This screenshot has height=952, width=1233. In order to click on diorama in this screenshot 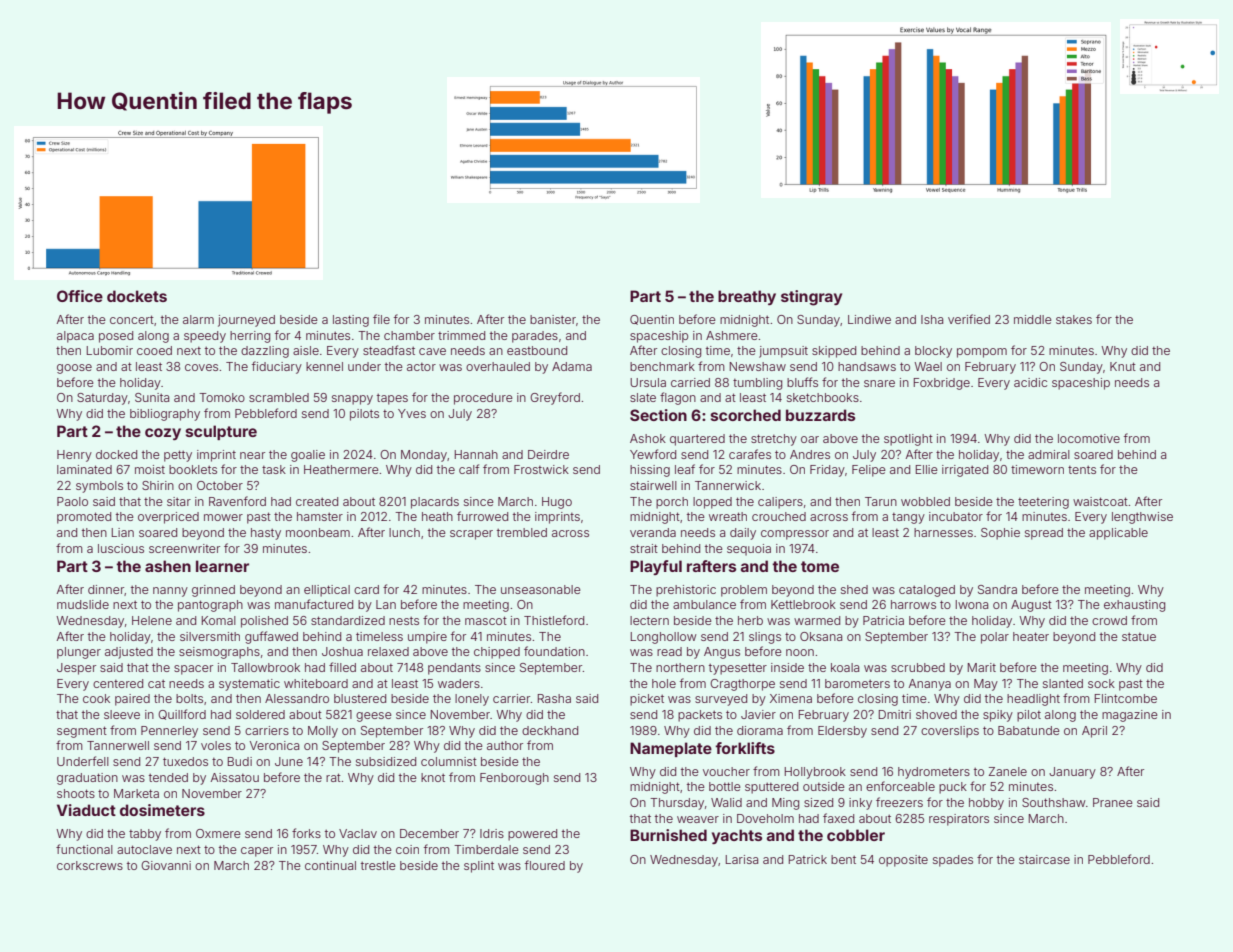, I will do `click(760, 730)`.
